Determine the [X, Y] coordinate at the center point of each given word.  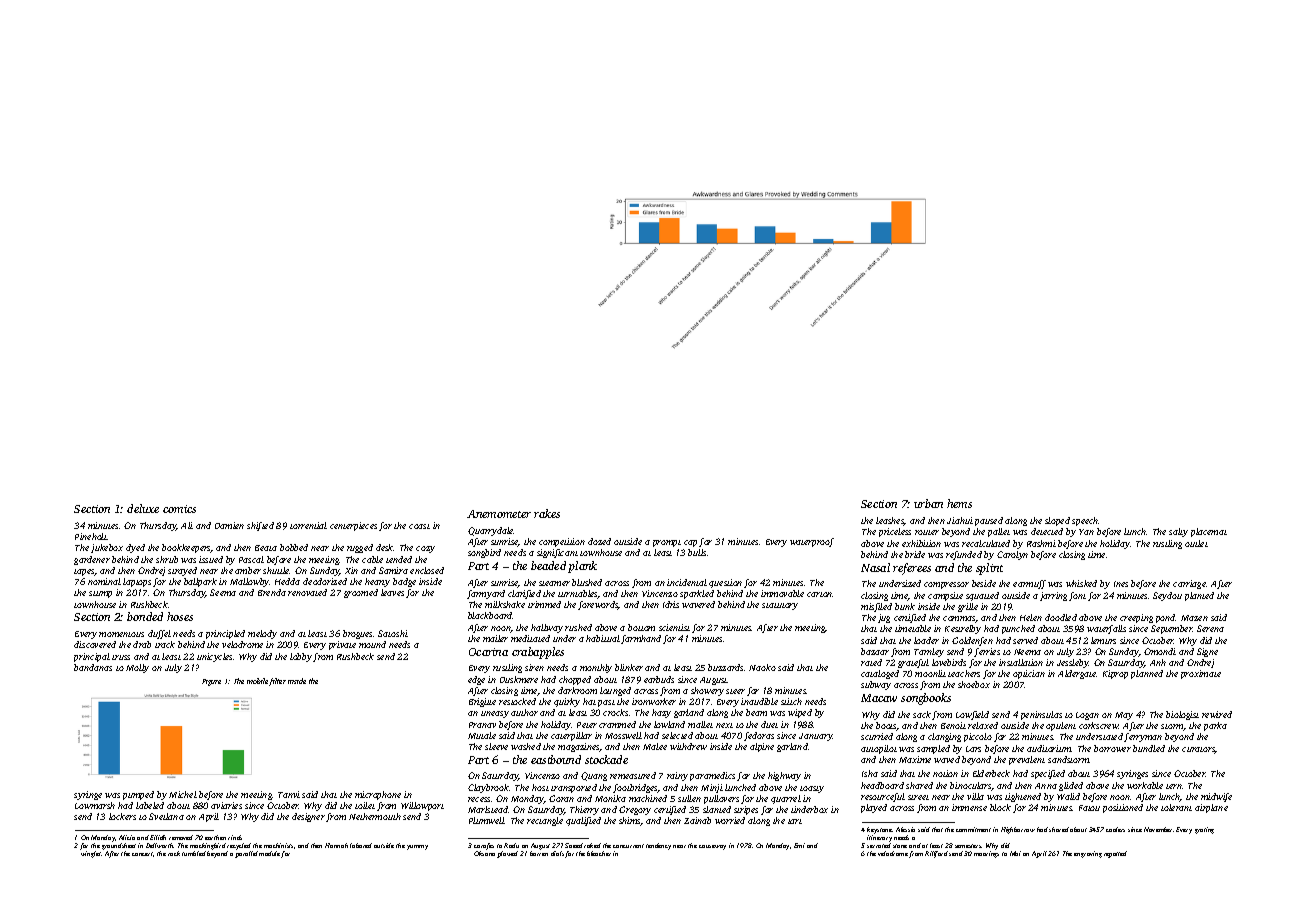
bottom [641, 627]
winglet [91, 854]
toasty [812, 789]
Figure [211, 682]
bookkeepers [186, 548]
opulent [1061, 726]
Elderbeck [991, 773]
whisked [1081, 583]
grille [968, 607]
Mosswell [623, 735]
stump [100, 594]
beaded [548, 565]
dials [557, 853]
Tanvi [289, 794]
